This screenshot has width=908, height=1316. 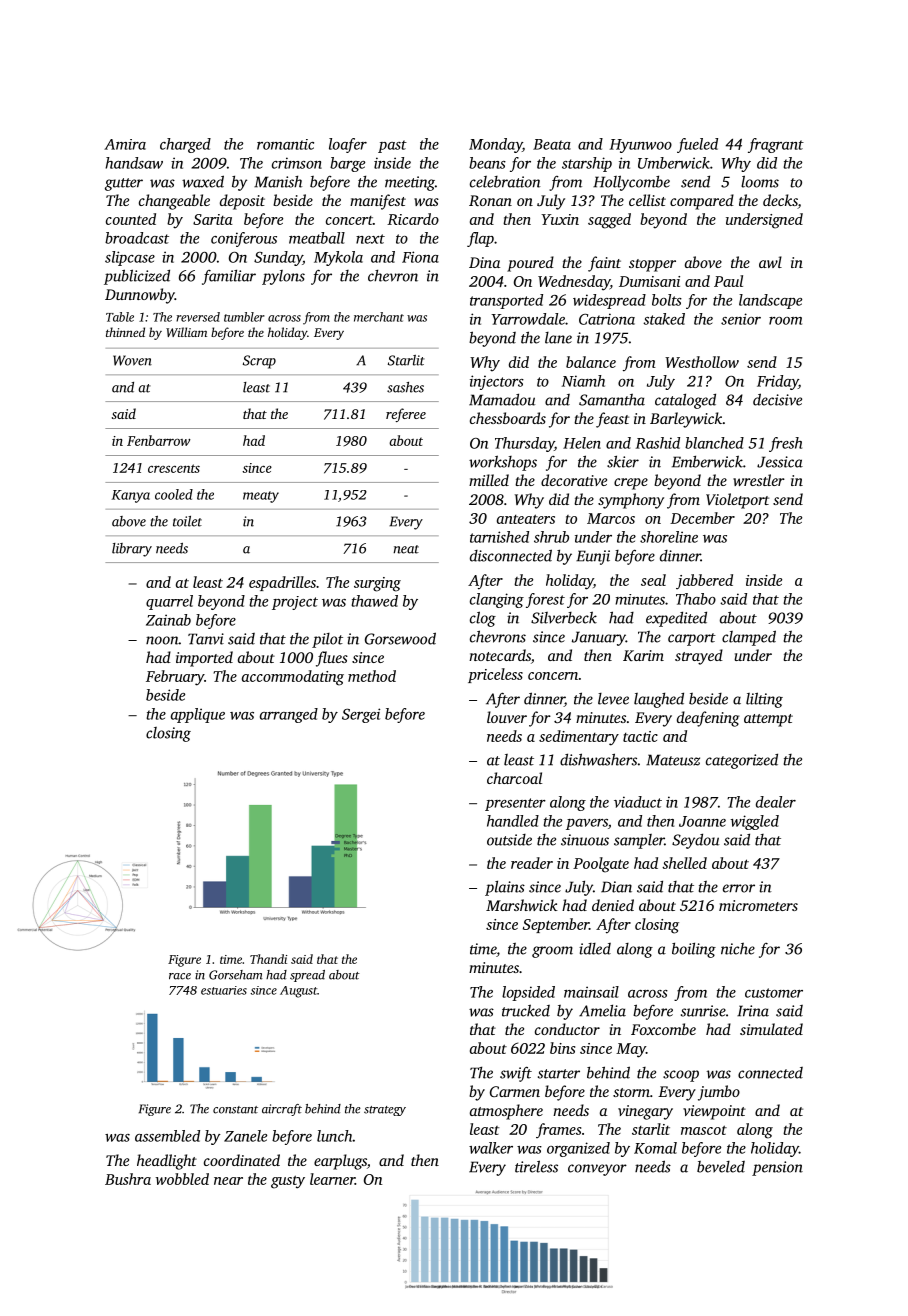 I want to click on pension, so click(x=777, y=1168).
